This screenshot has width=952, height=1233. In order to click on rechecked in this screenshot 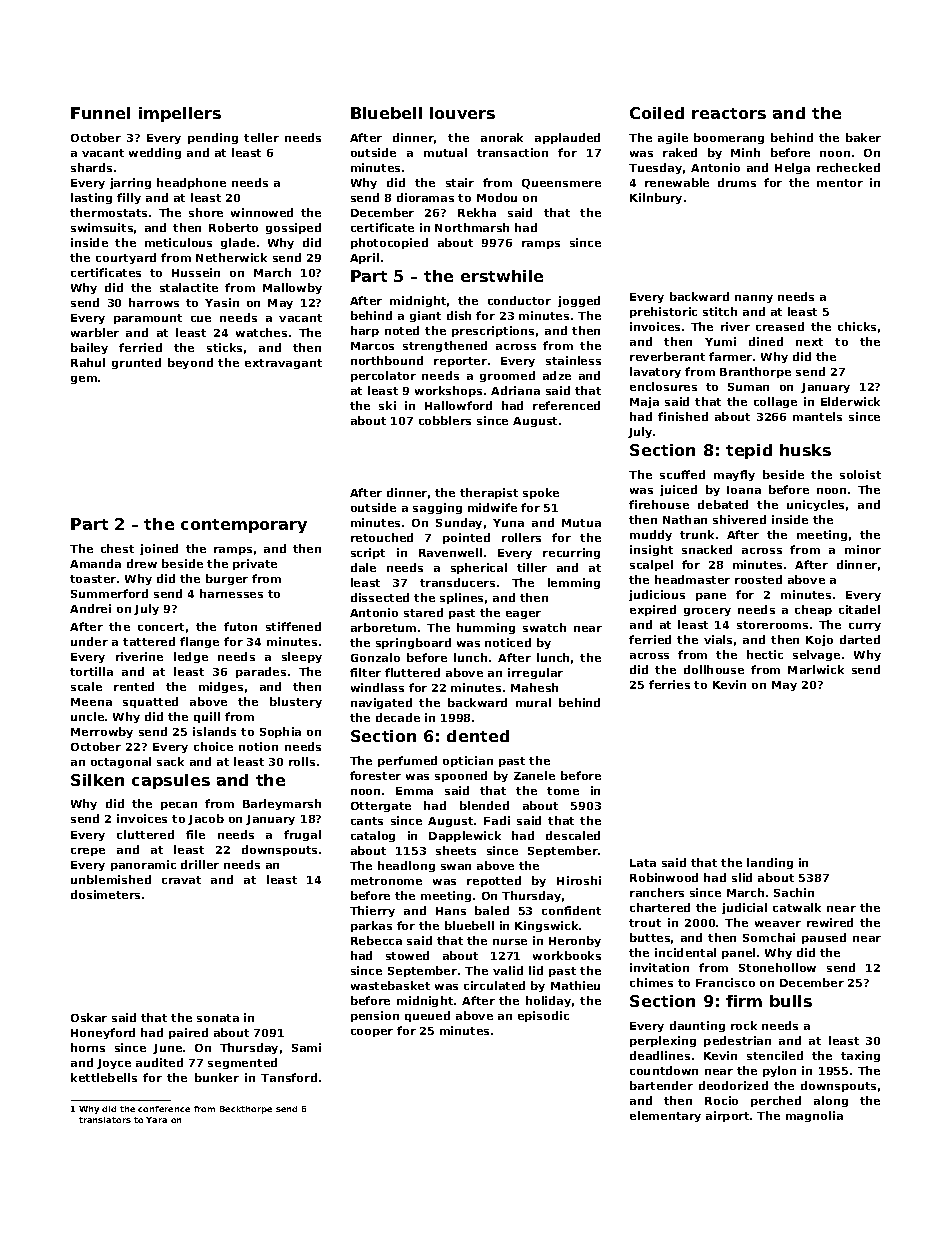, I will do `click(848, 167)`.
